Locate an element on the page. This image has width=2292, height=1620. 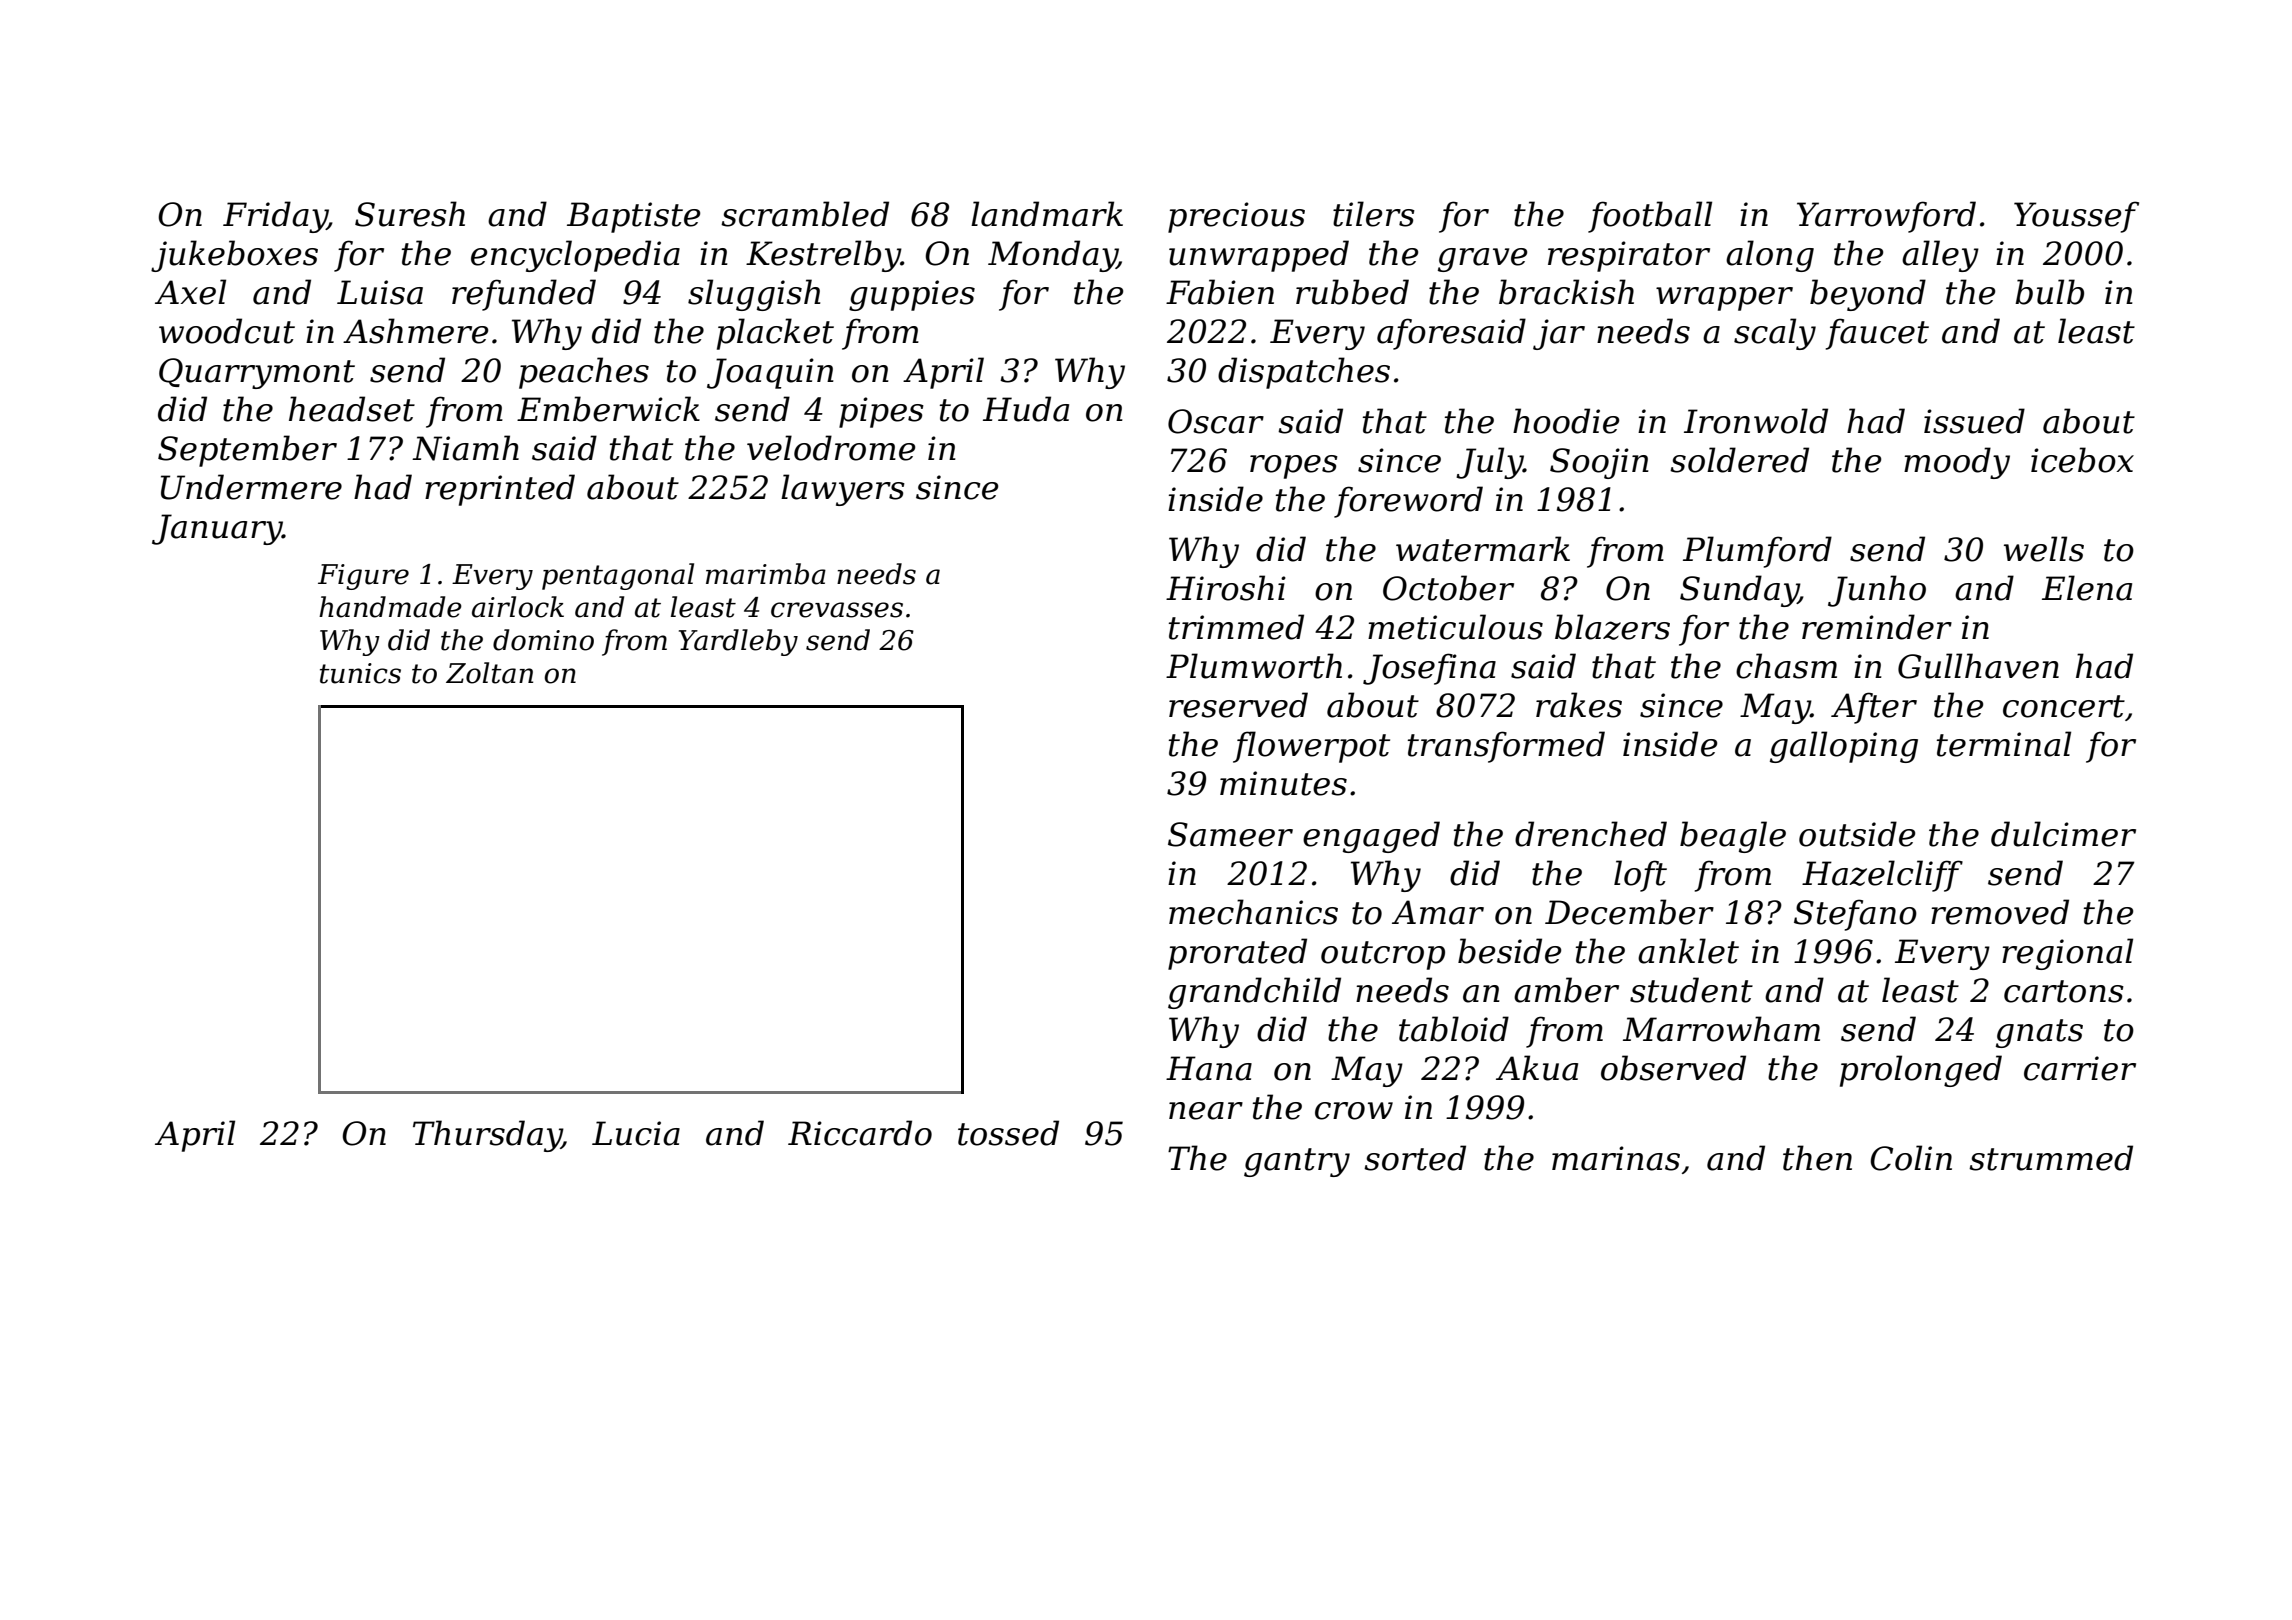
rubbed is located at coordinates (1352, 292).
